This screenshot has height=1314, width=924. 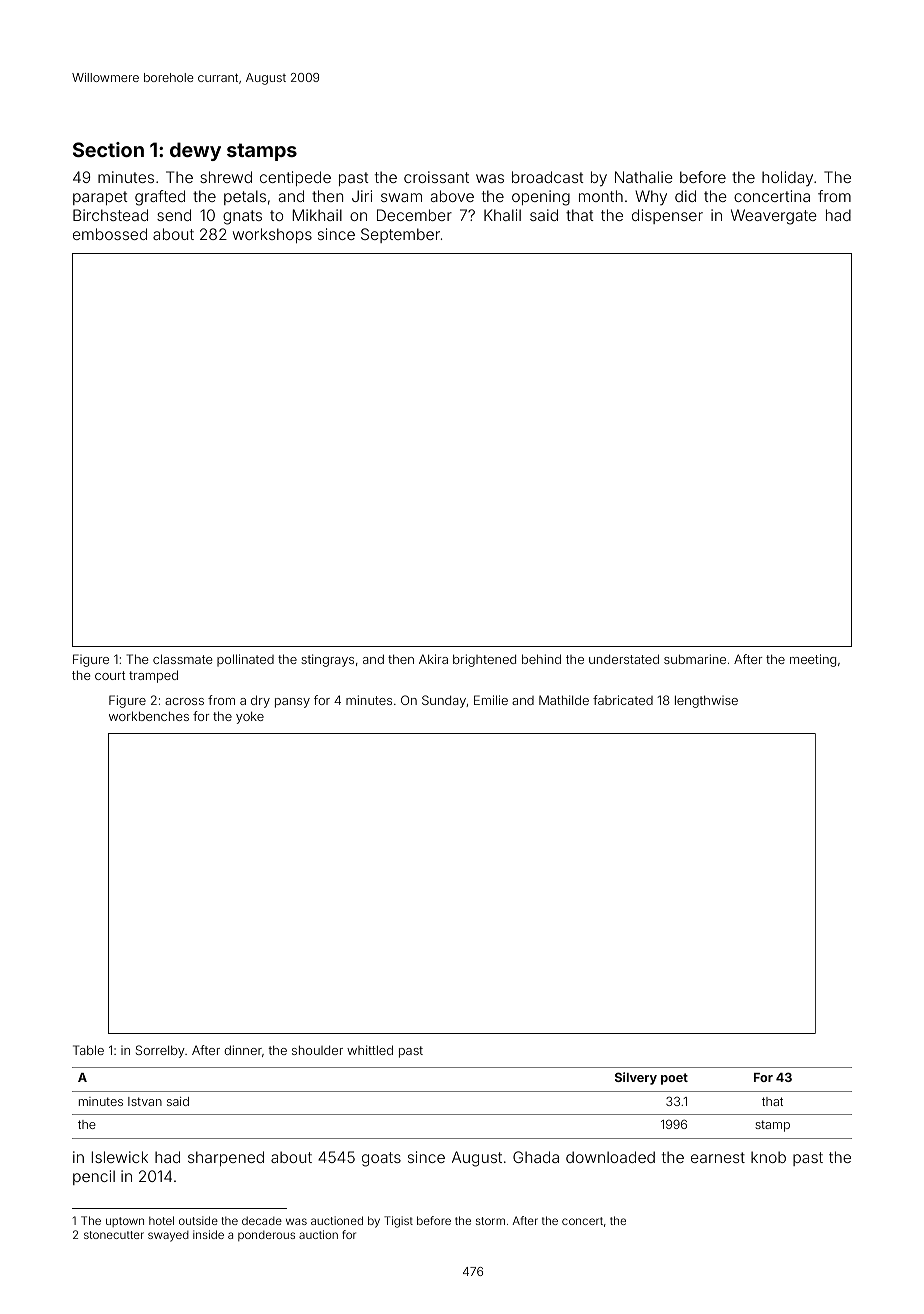 What do you see at coordinates (787, 178) in the screenshot?
I see `holiday` at bounding box center [787, 178].
